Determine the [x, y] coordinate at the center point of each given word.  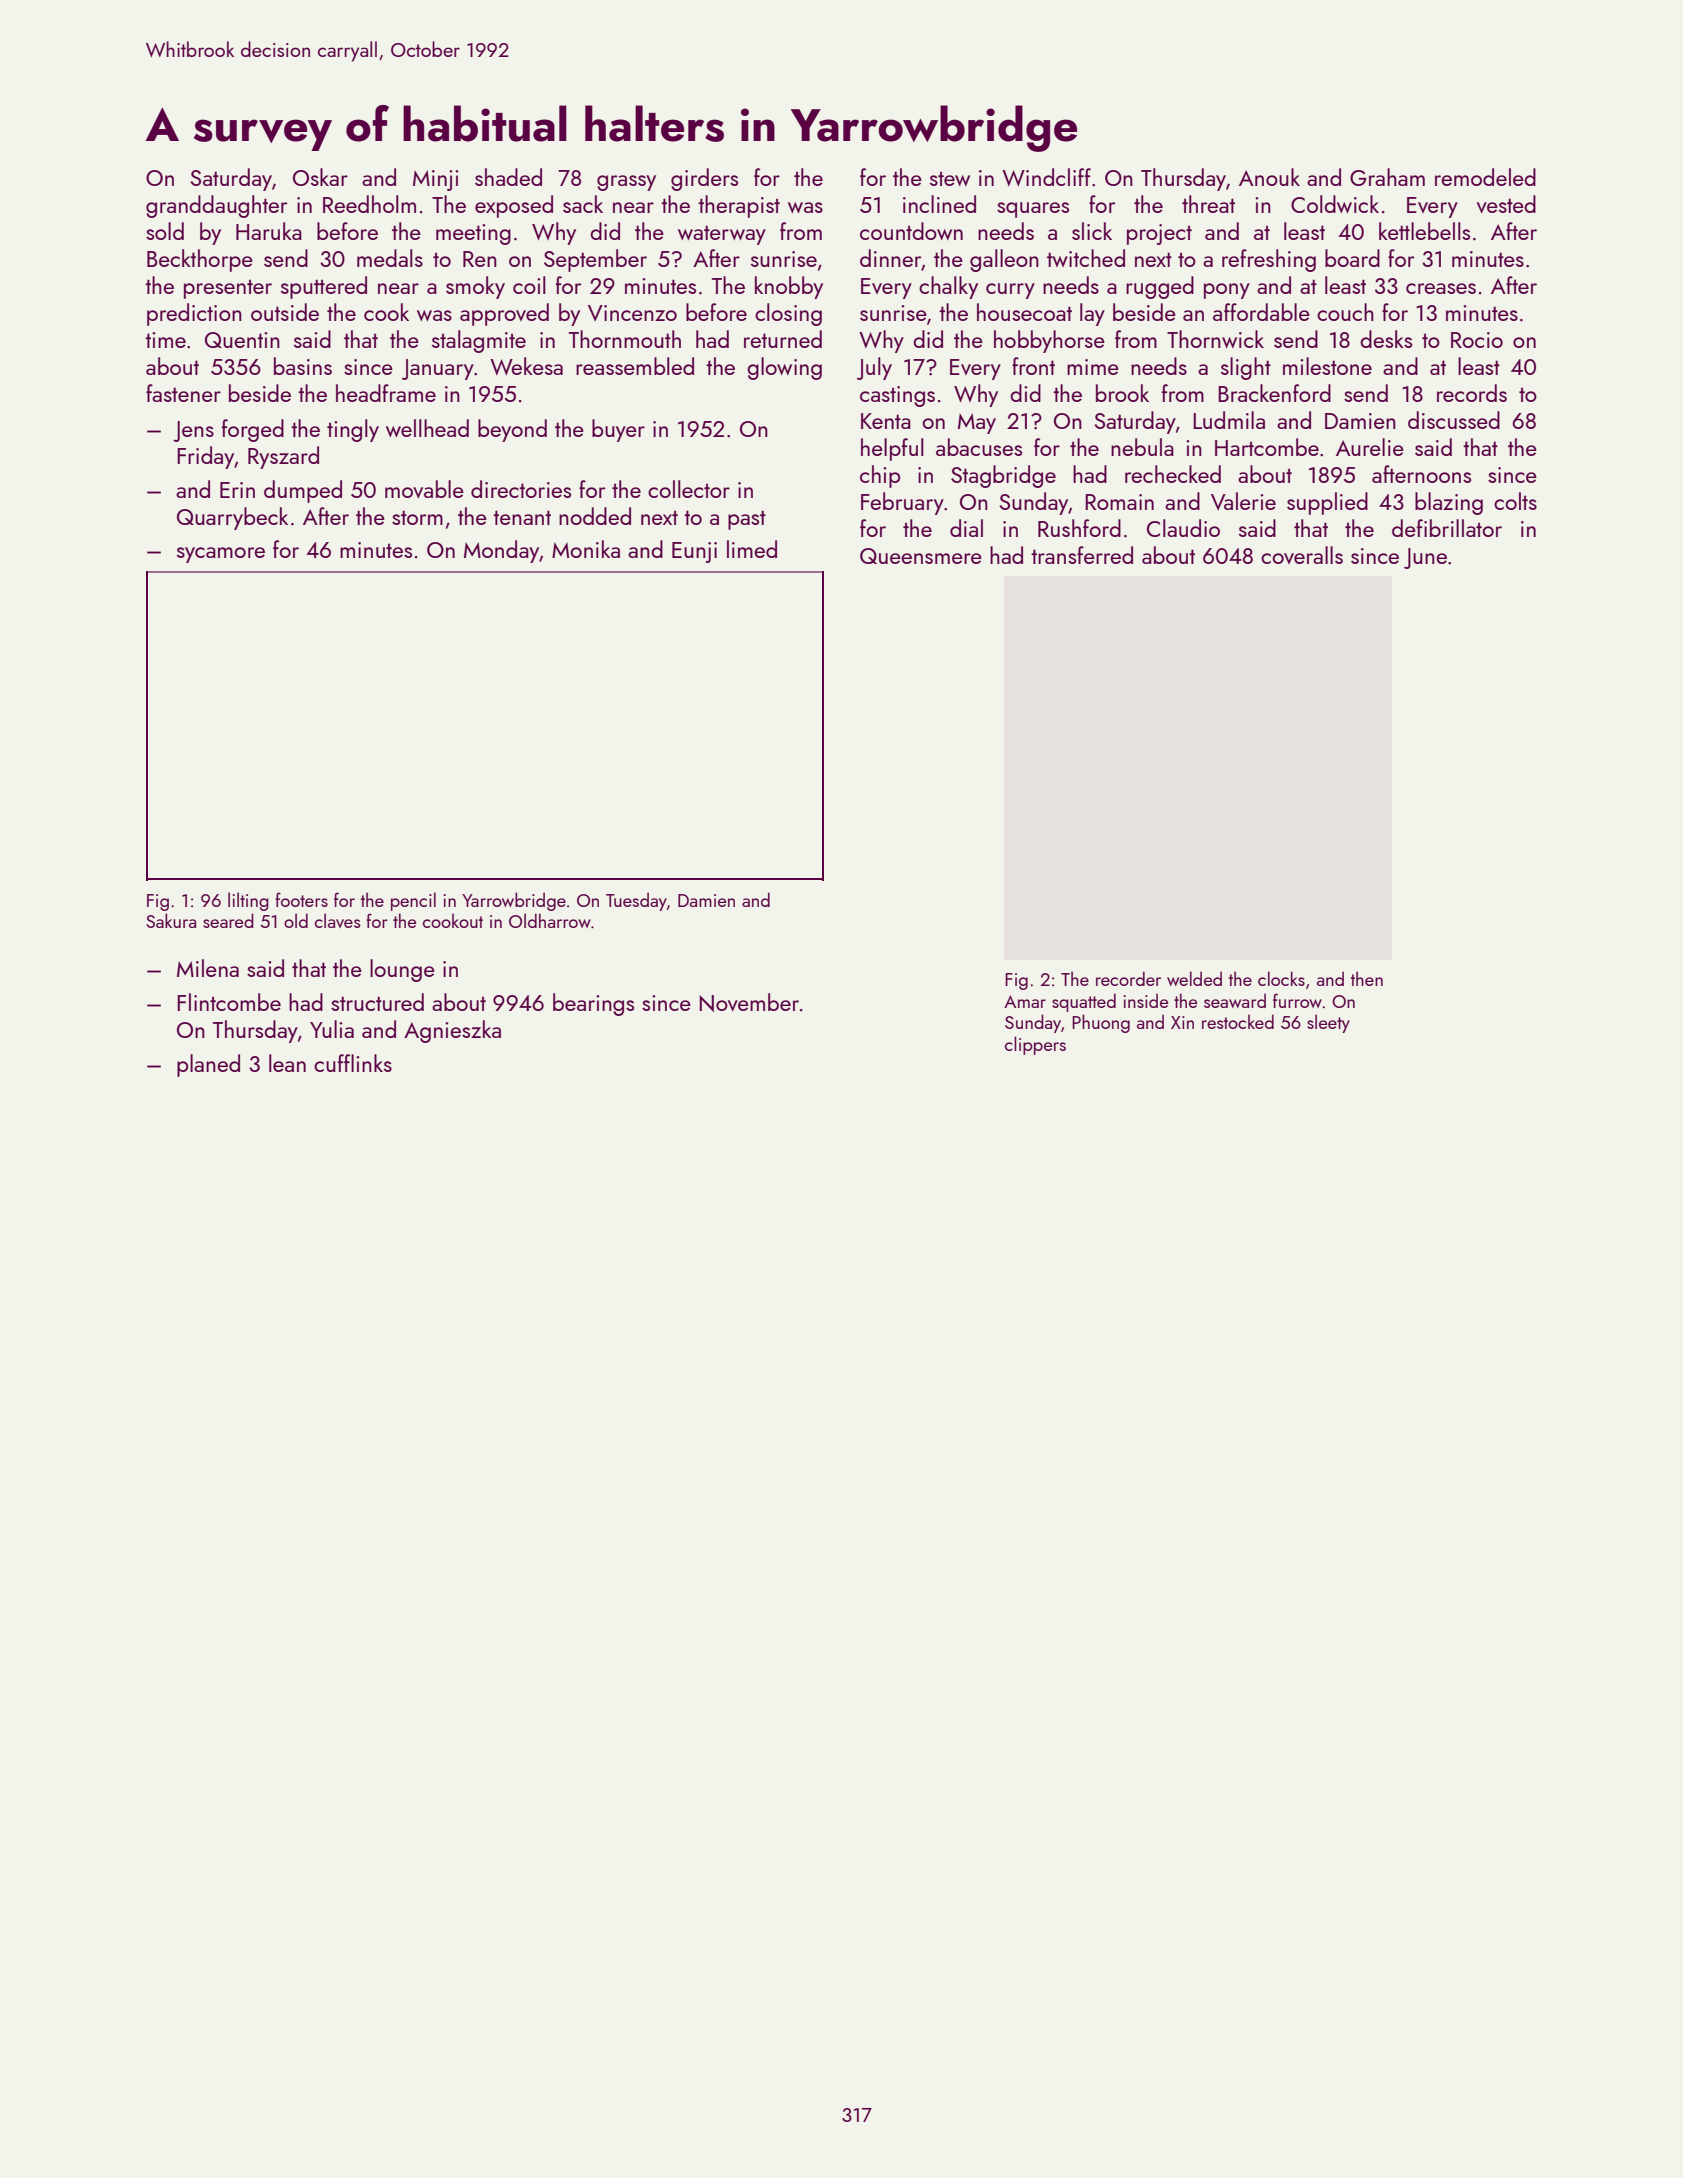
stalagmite [479, 341]
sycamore [221, 555]
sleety [1328, 1023]
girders [704, 179]
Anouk [1269, 177]
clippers [1035, 1045]
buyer [618, 430]
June [1425, 558]
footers [301, 899]
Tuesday [636, 901]
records [1472, 393]
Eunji [694, 552]
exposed [514, 206]
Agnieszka [452, 1031]
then [1366, 978]
